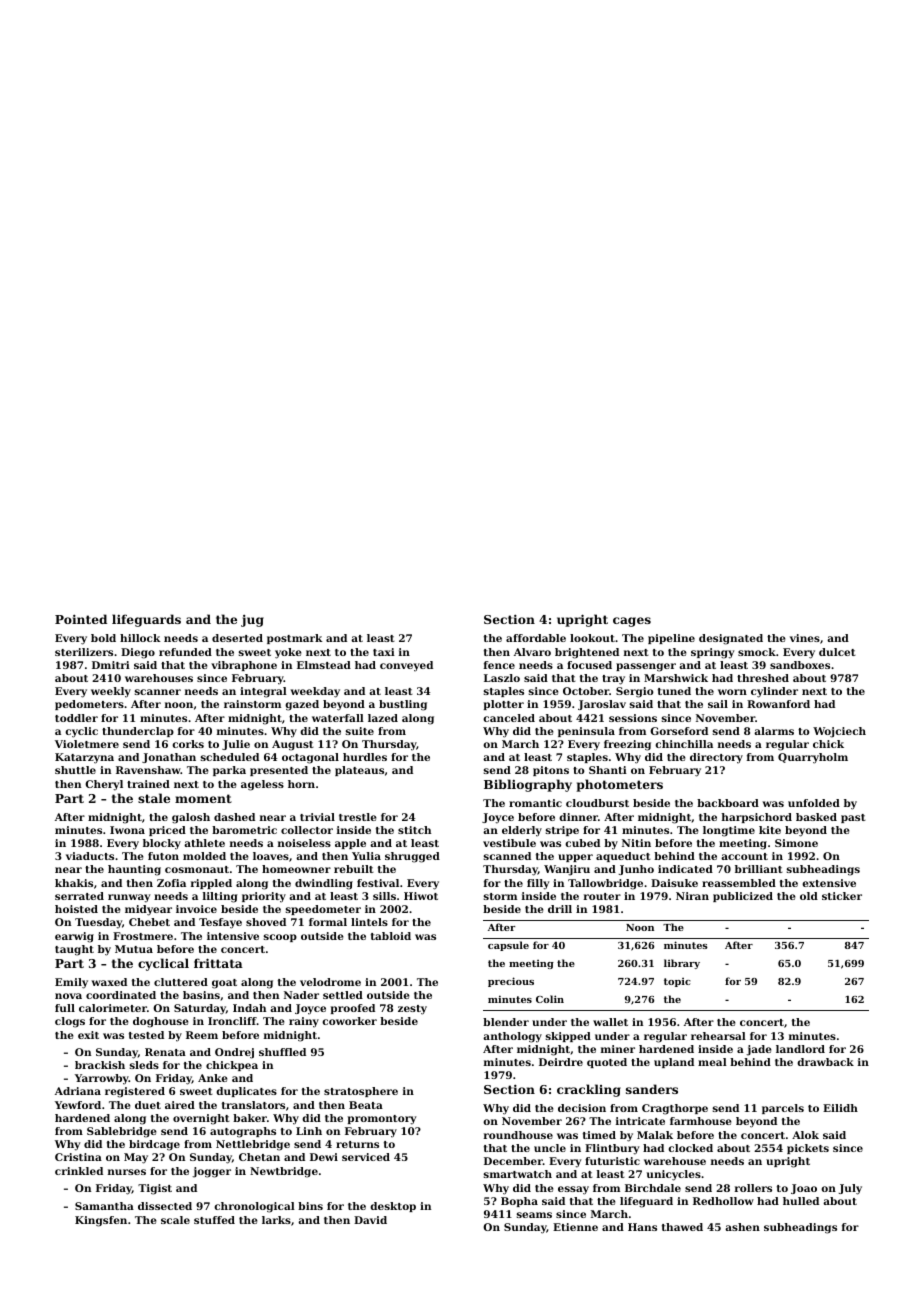  What do you see at coordinates (84, 758) in the image?
I see `Katarzyna` at bounding box center [84, 758].
